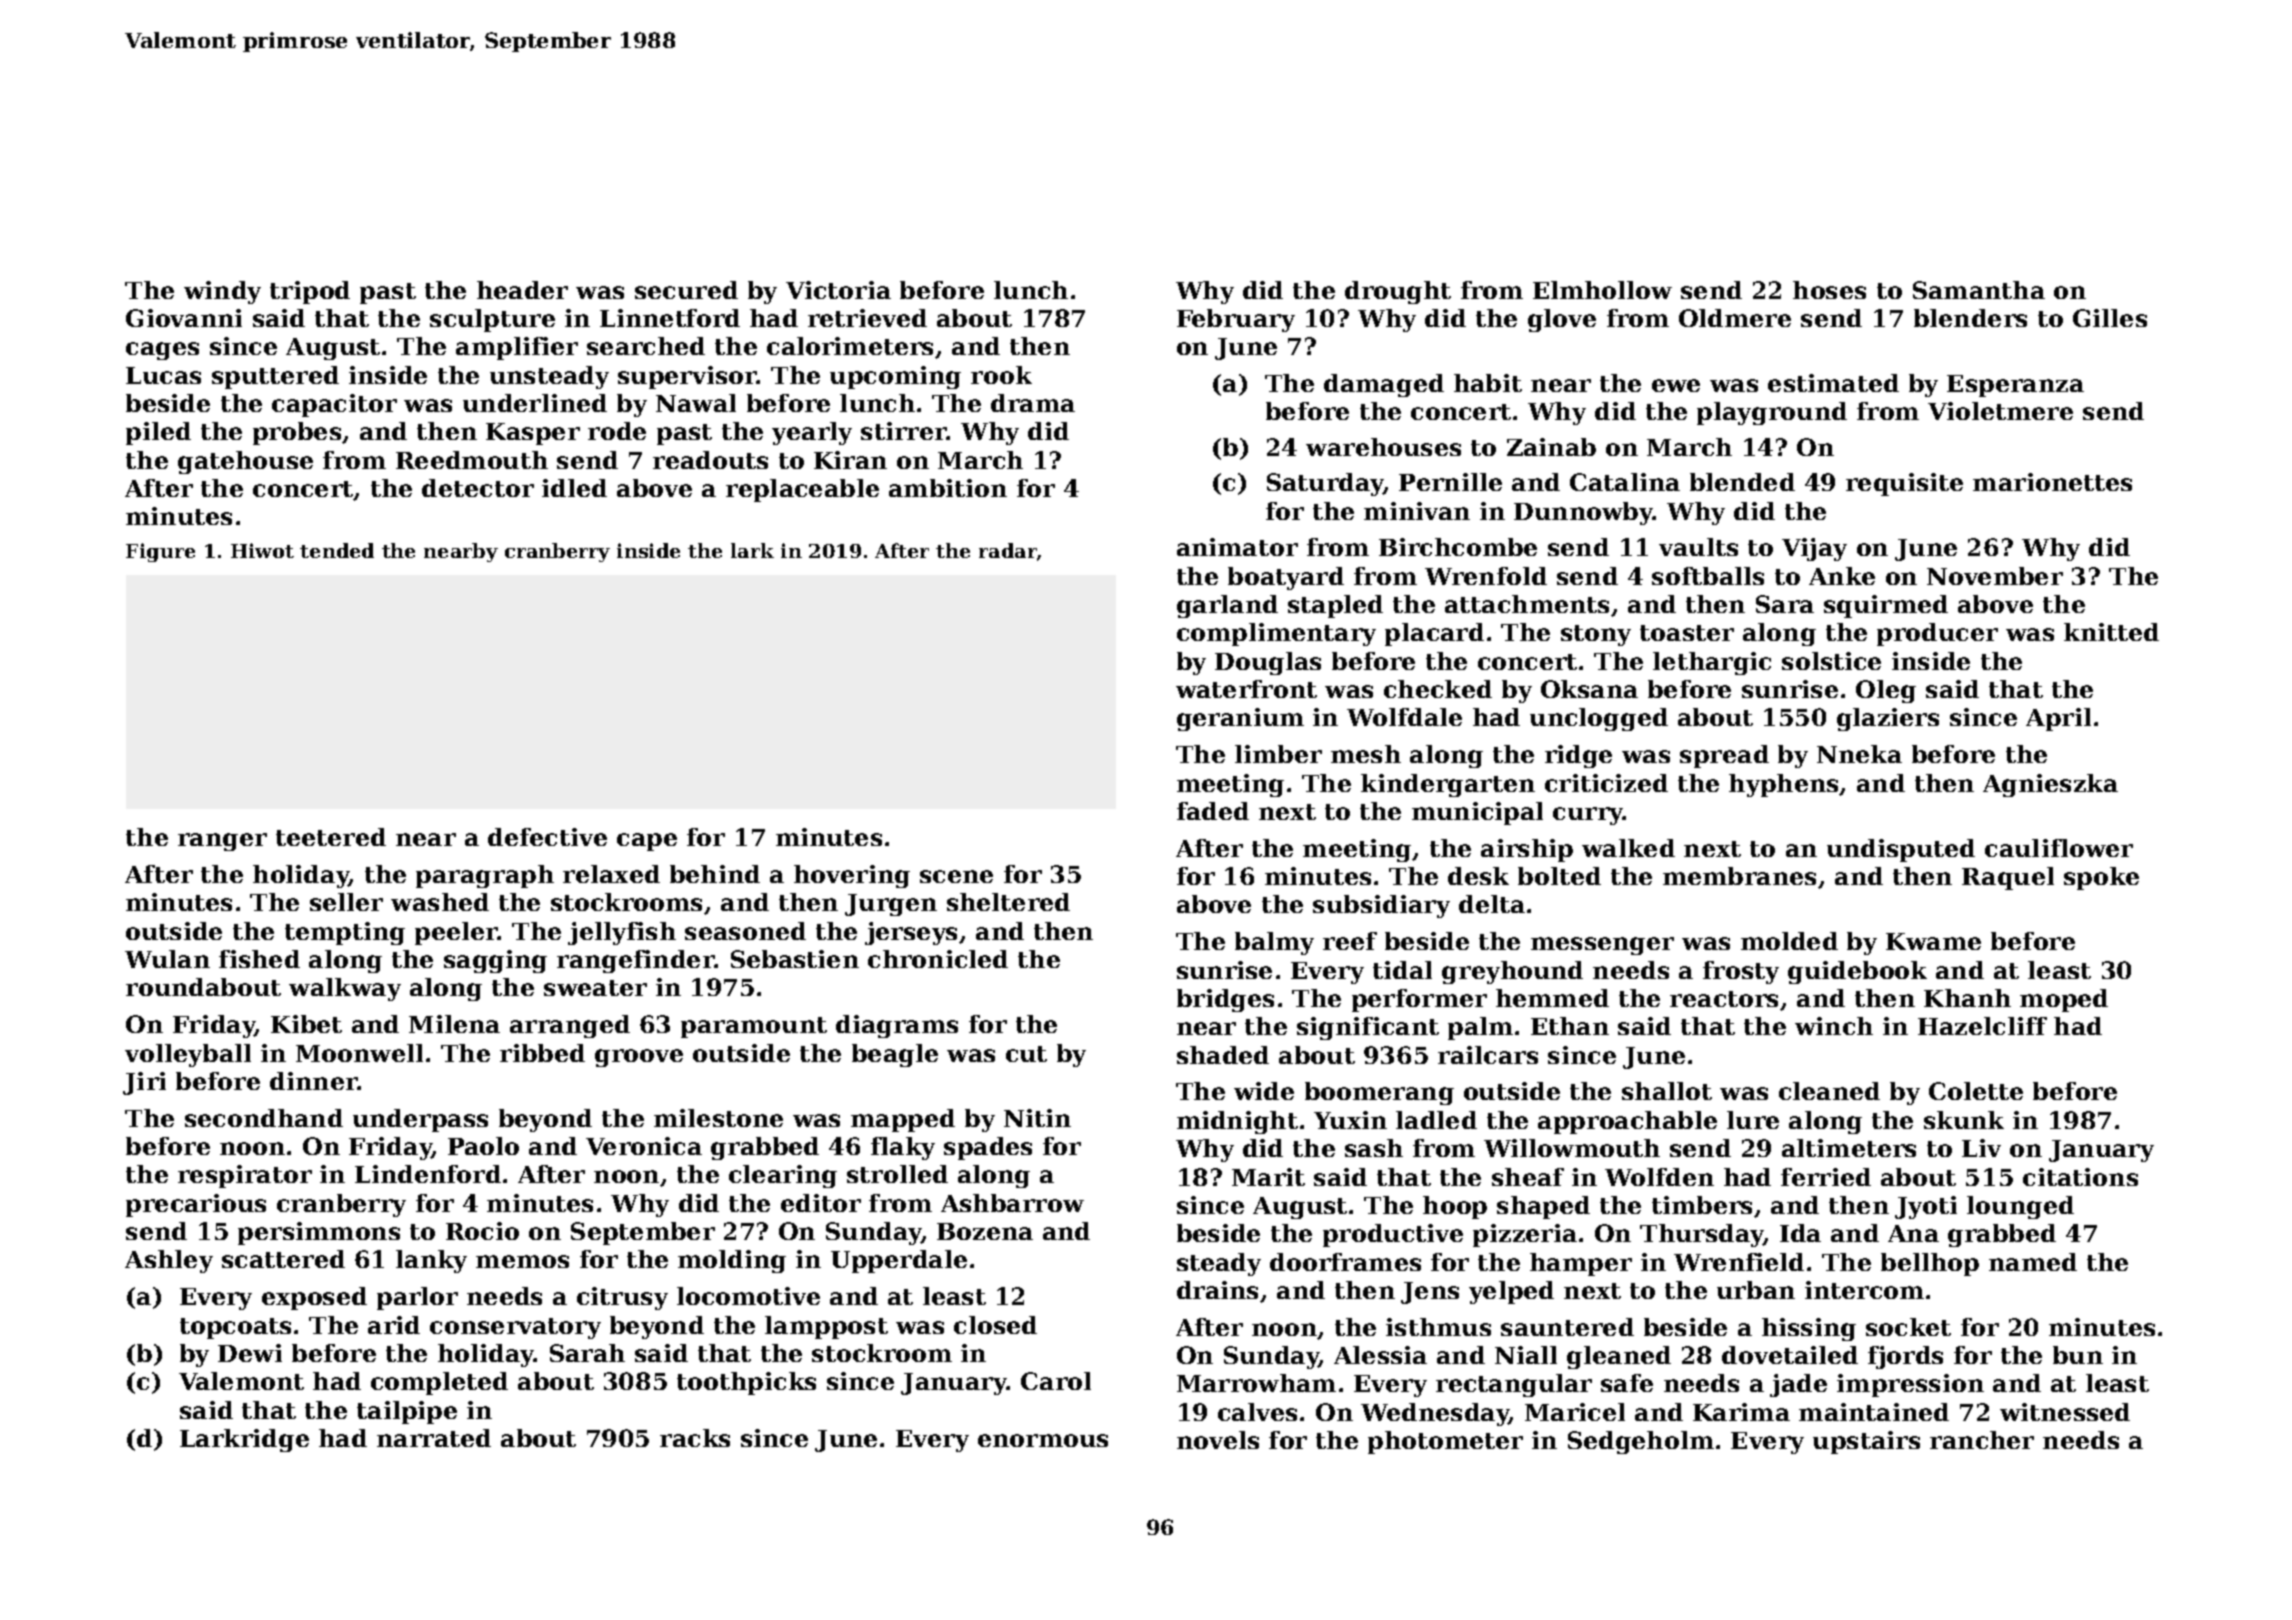  What do you see at coordinates (2052, 482) in the screenshot?
I see `marionettes` at bounding box center [2052, 482].
